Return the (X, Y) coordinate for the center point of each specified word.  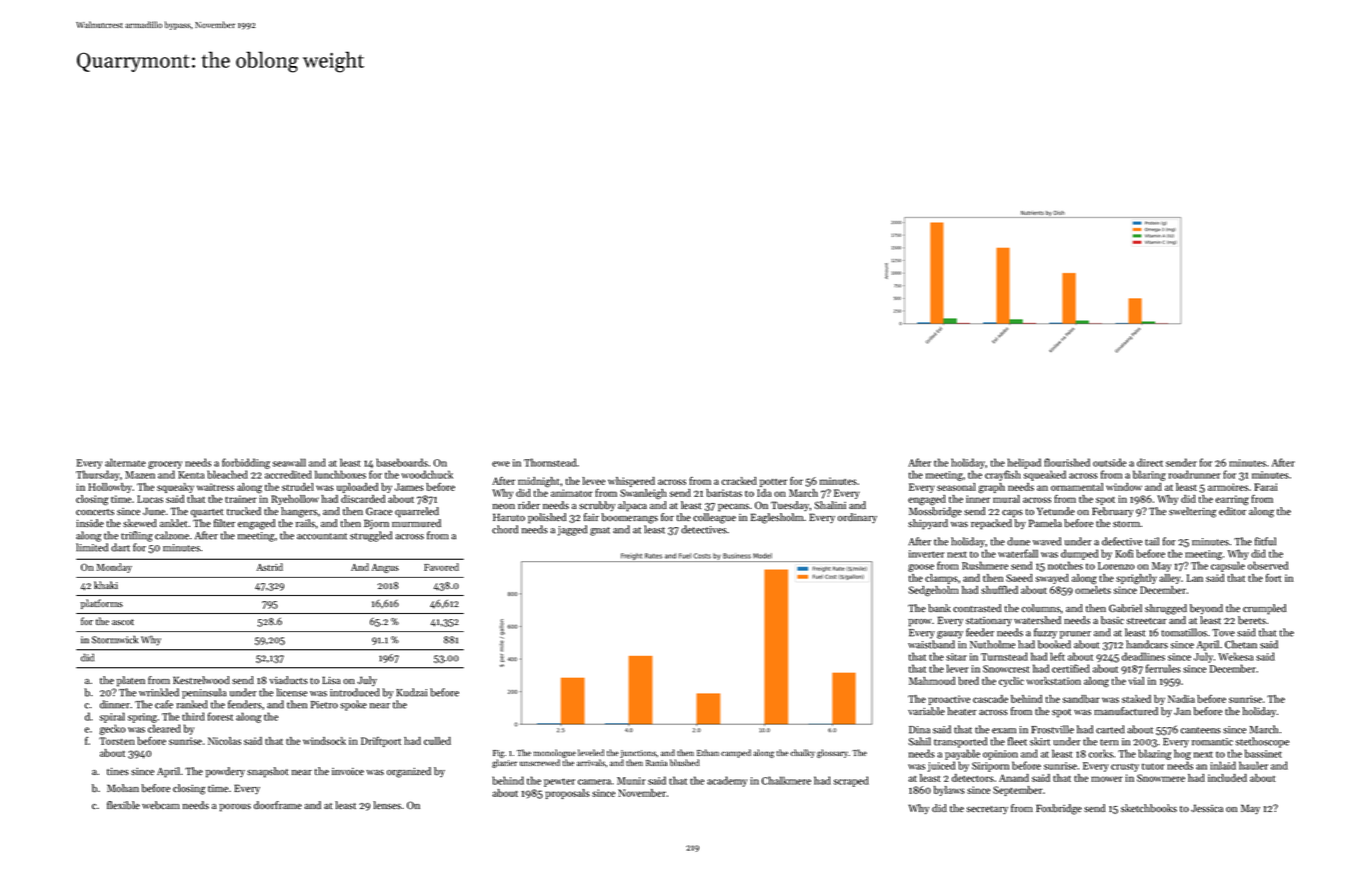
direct (1150, 462)
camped (736, 753)
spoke (353, 705)
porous (235, 808)
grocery (165, 465)
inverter (926, 554)
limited (92, 547)
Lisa (331, 680)
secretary (987, 810)
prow (920, 623)
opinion (1000, 755)
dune (1018, 541)
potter (773, 482)
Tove (1223, 633)
